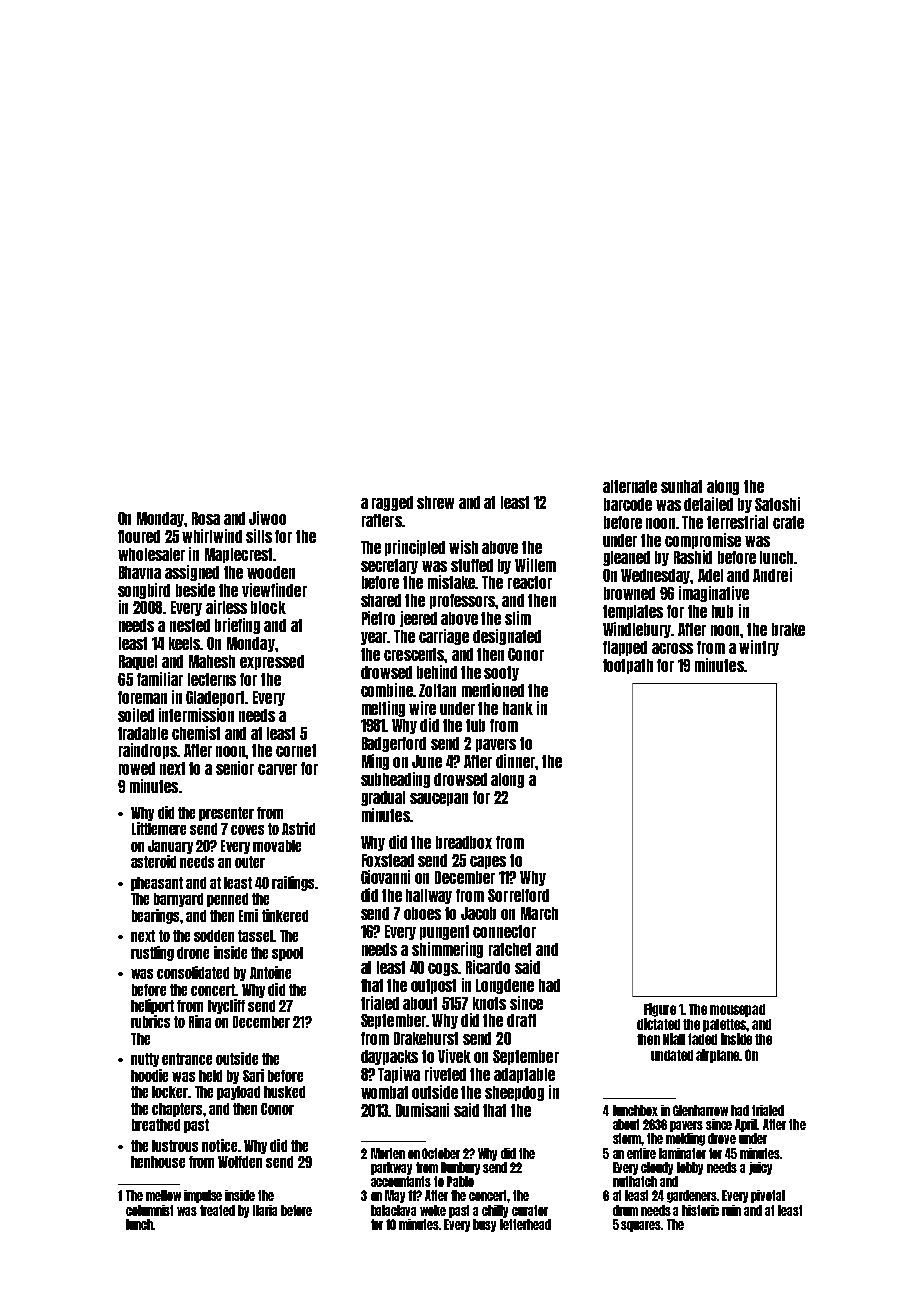 The height and width of the document is (1308, 924). Describe the element at coordinates (731, 1210) in the document. I see `ruin` at that location.
